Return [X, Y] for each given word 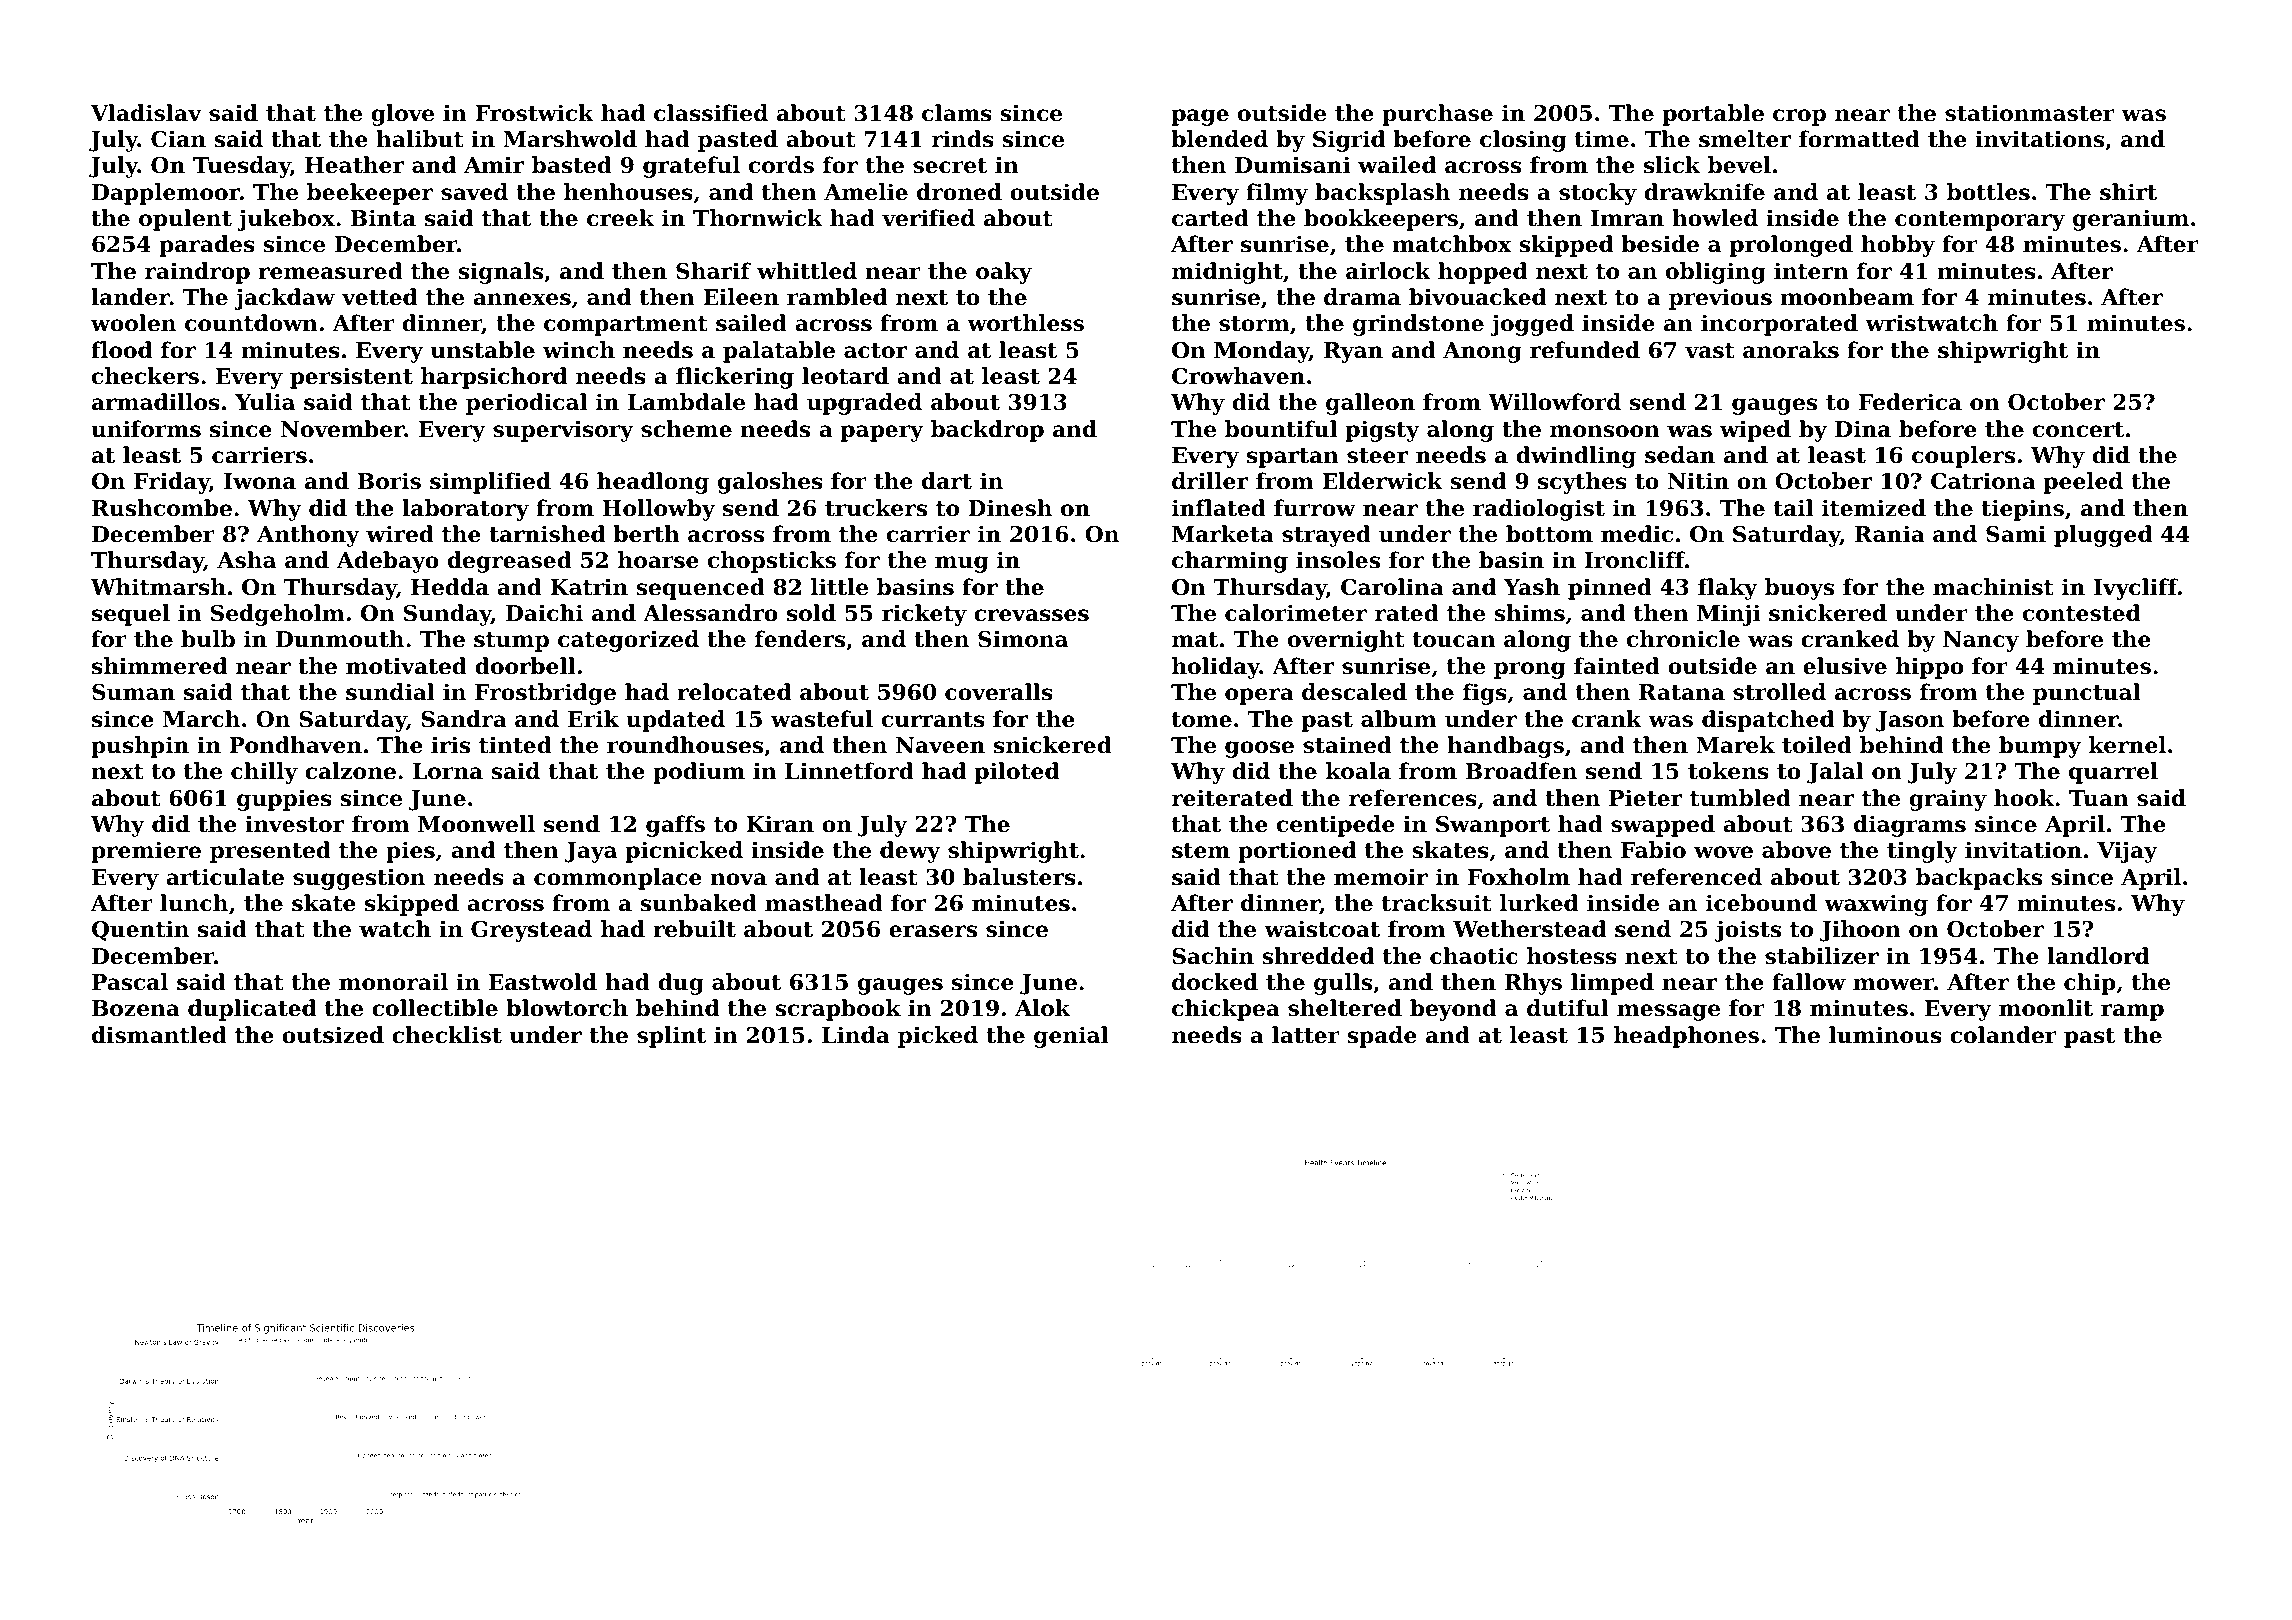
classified [711, 113]
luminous [1885, 1035]
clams [957, 113]
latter [1306, 1035]
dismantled [159, 1035]
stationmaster [2030, 113]
